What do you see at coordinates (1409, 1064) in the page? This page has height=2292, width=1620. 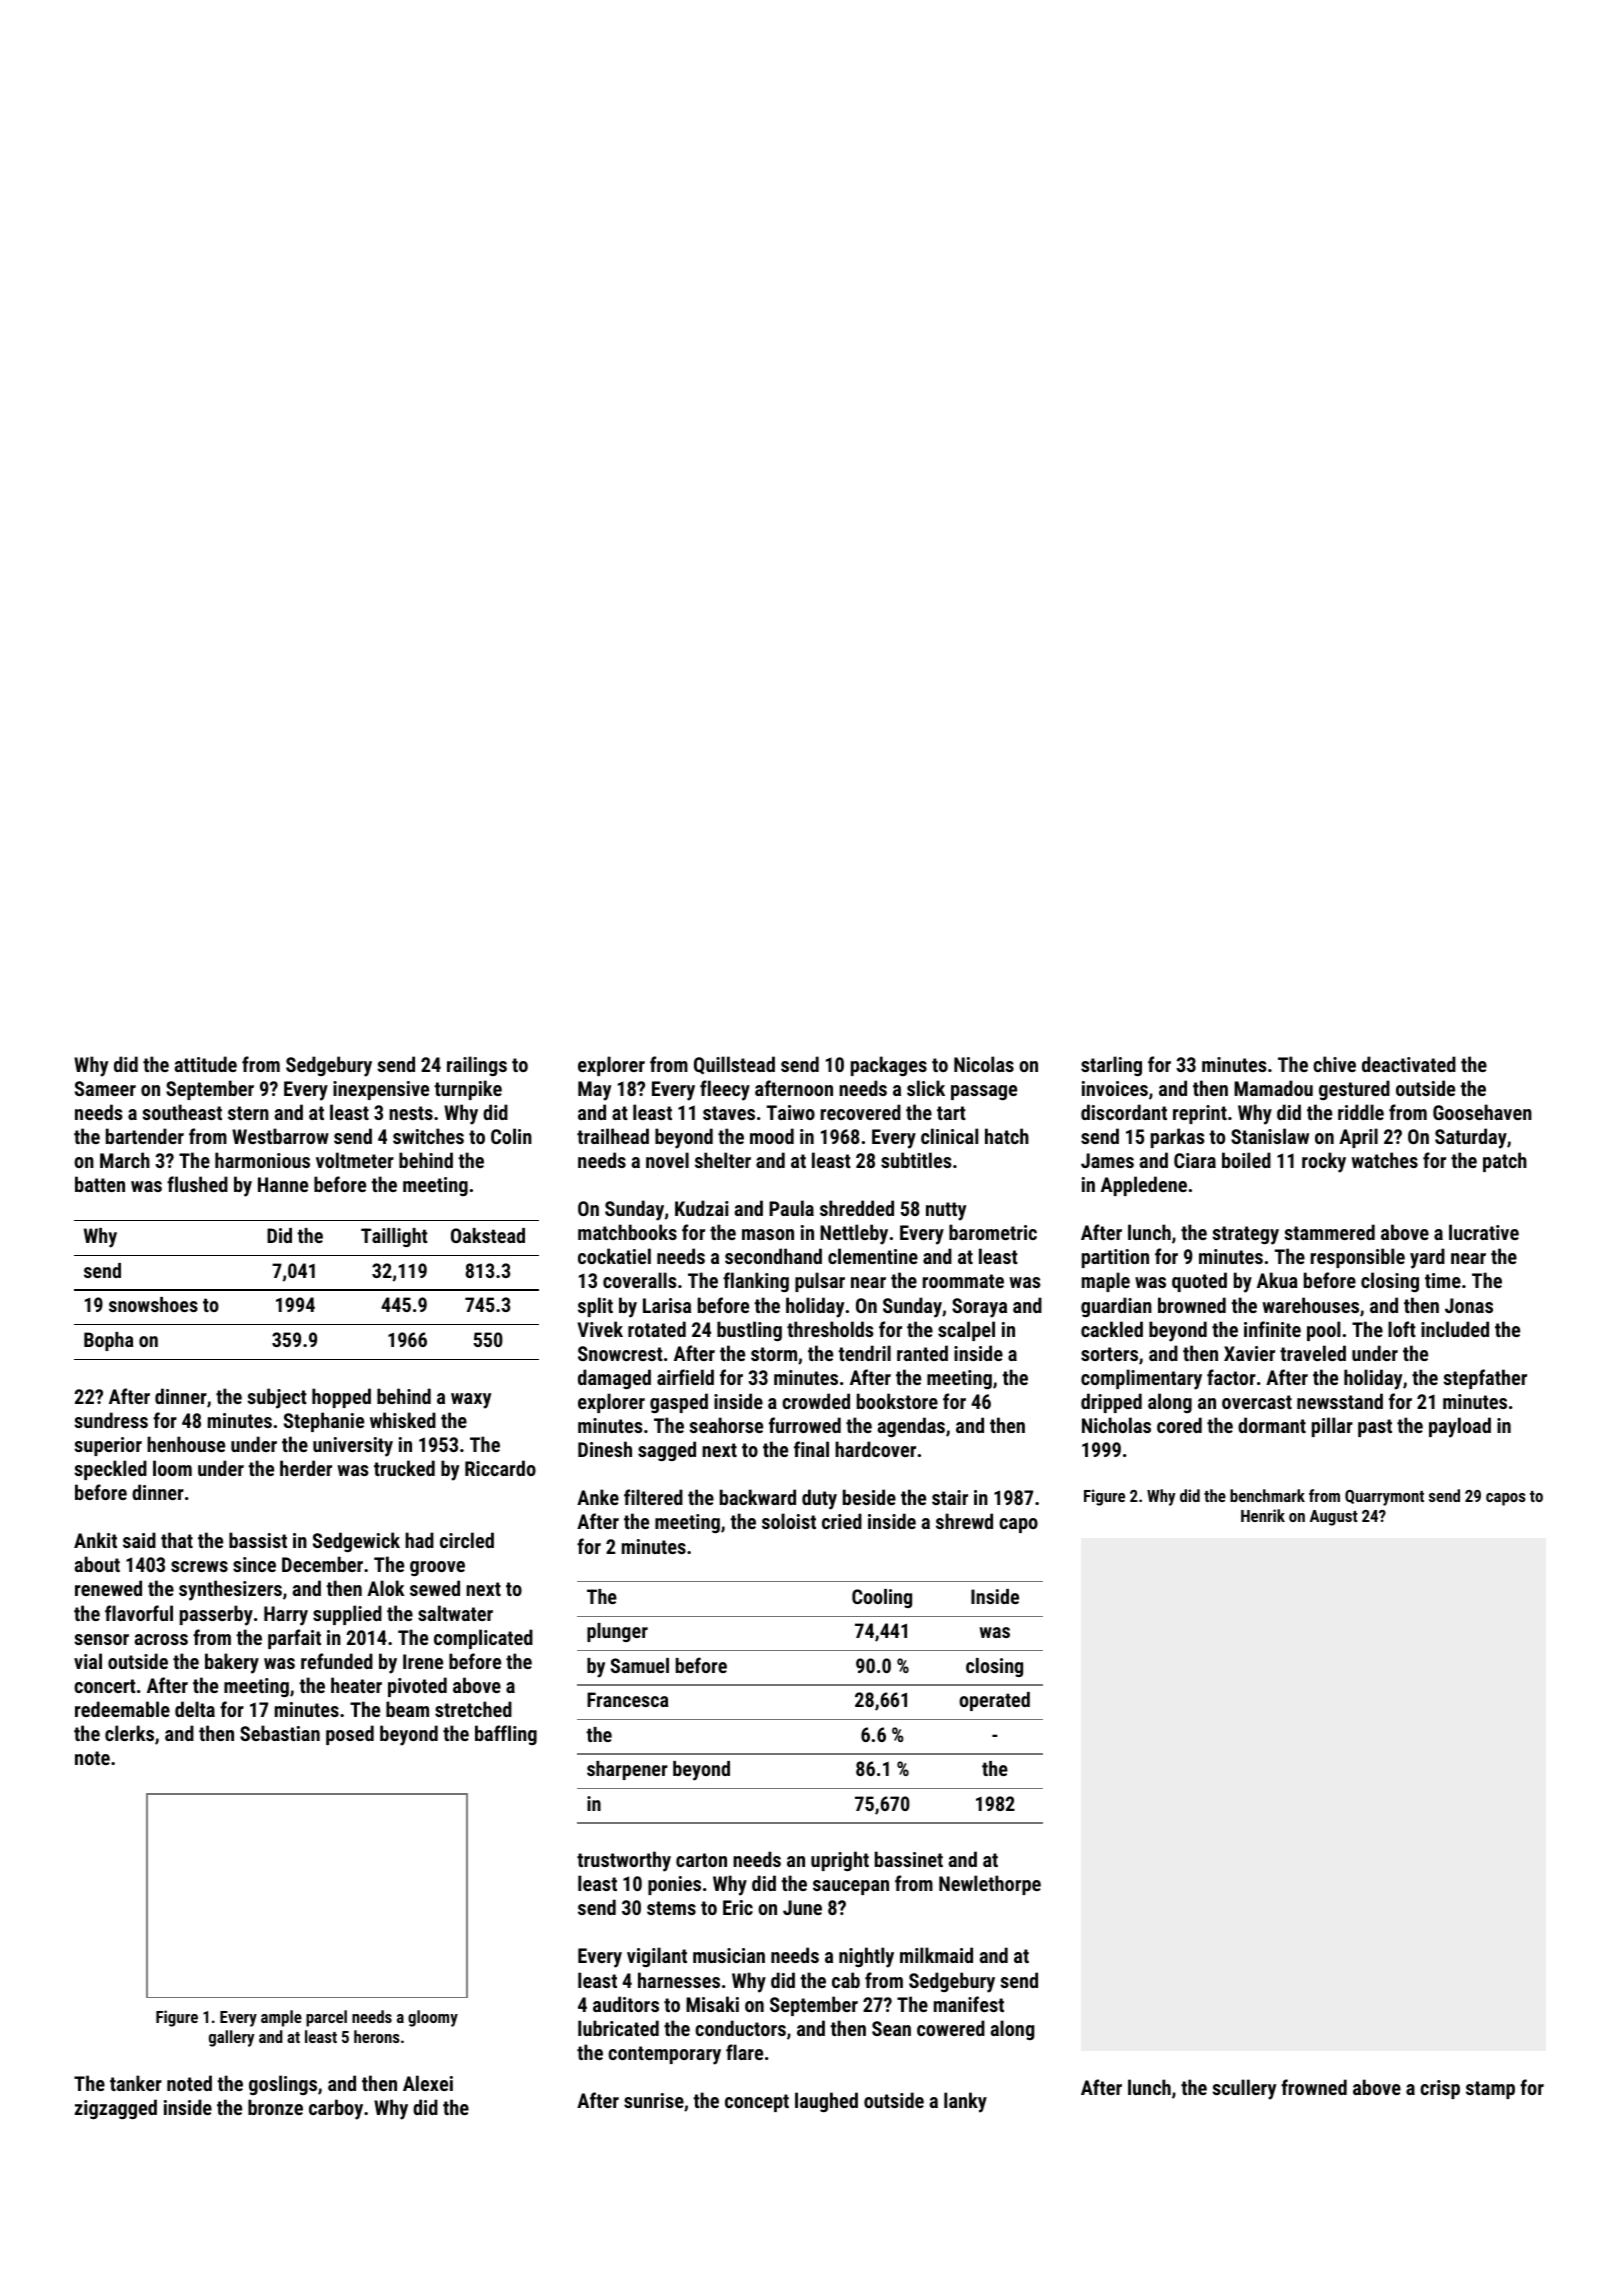 I see `deactivated` at bounding box center [1409, 1064].
